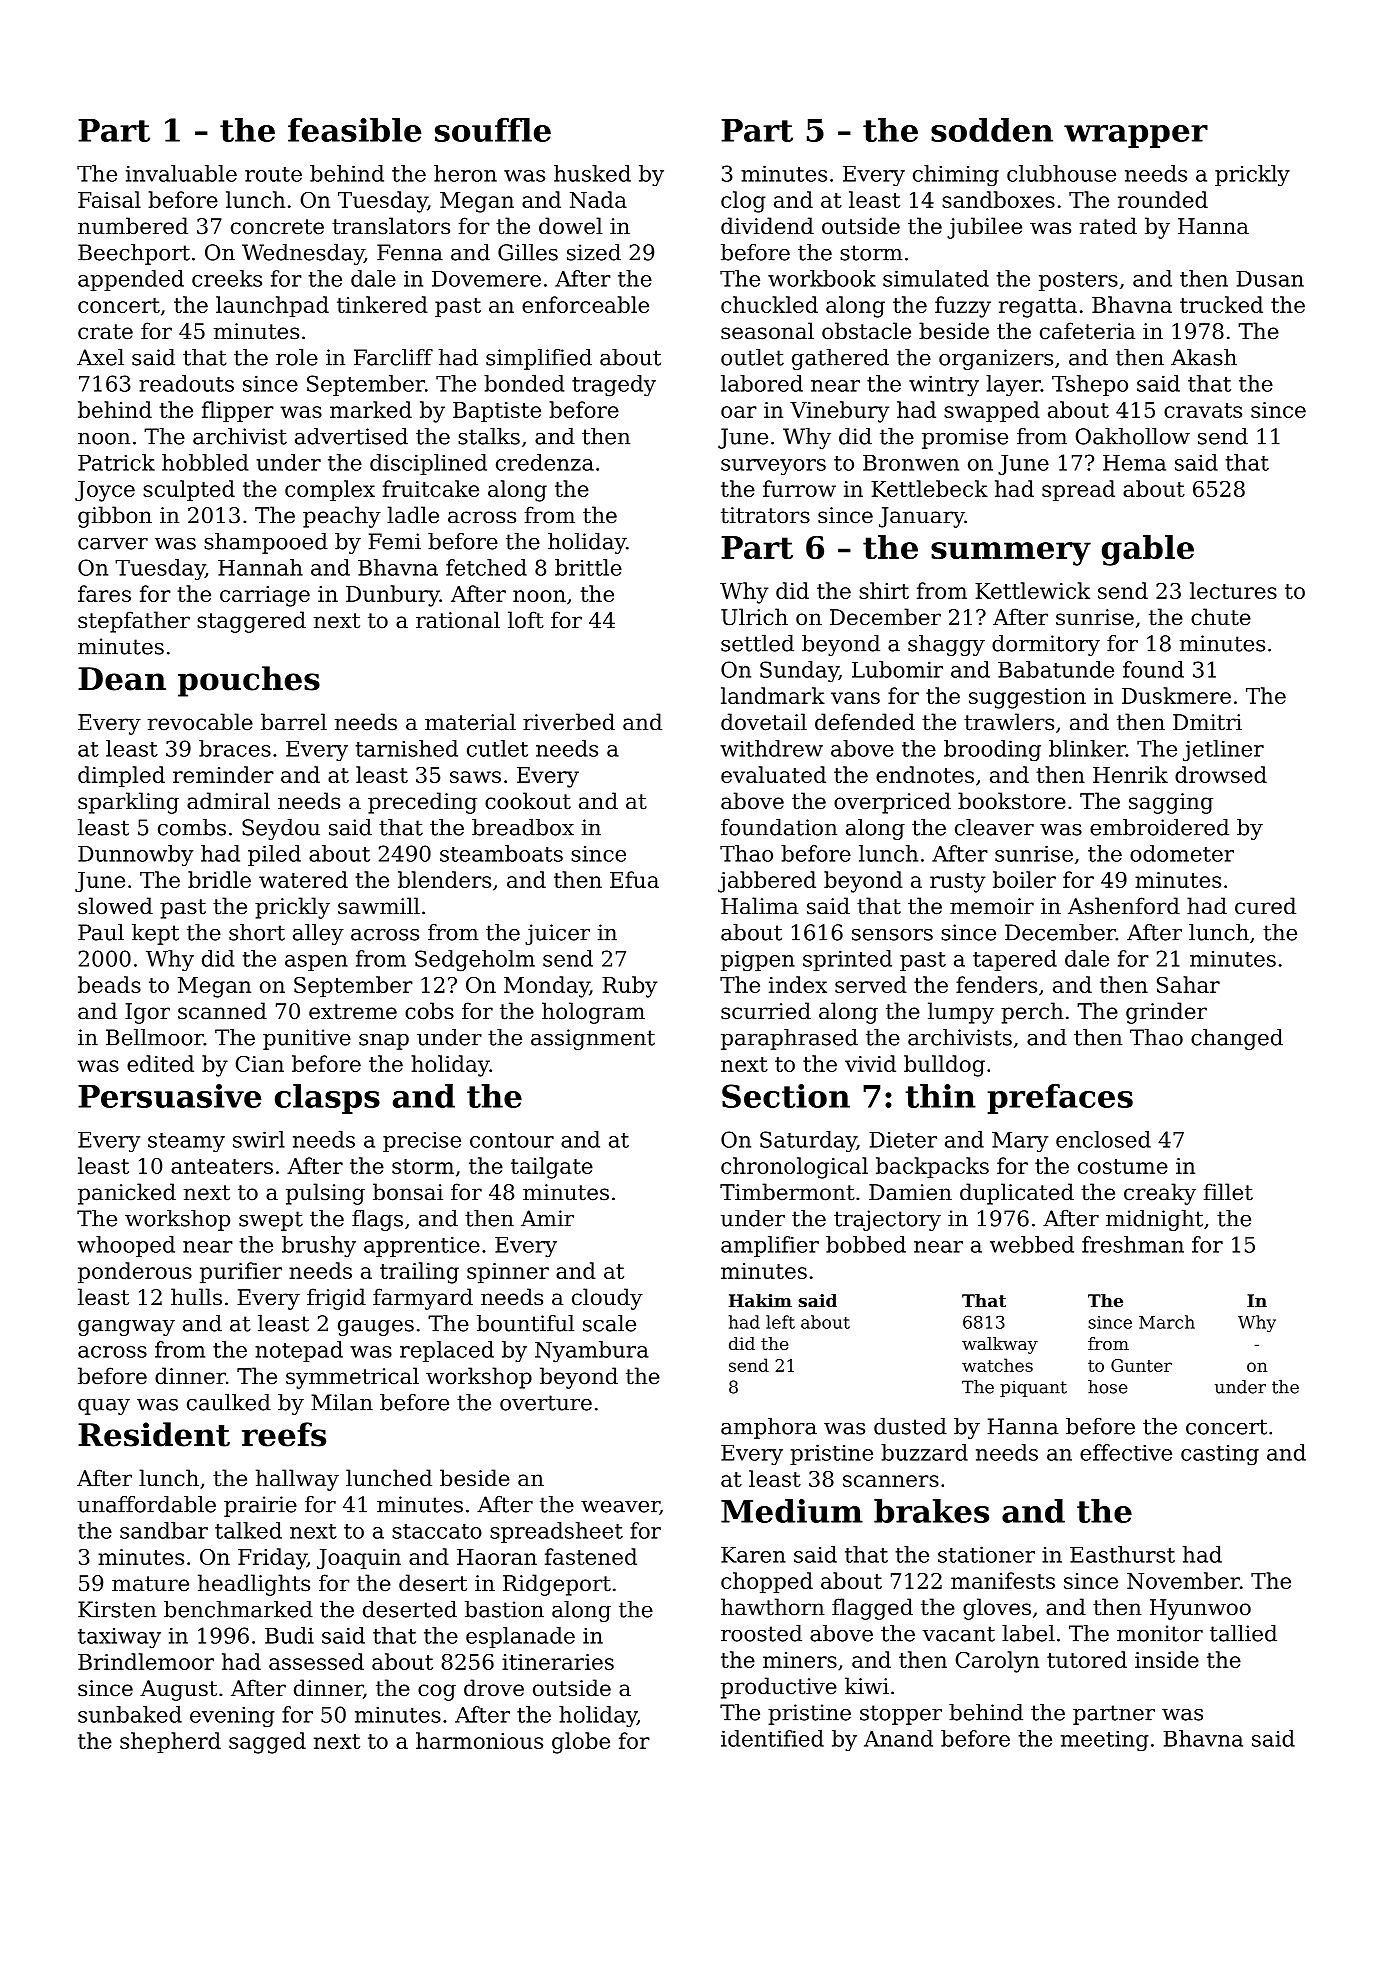  I want to click on Dusan, so click(1270, 279).
